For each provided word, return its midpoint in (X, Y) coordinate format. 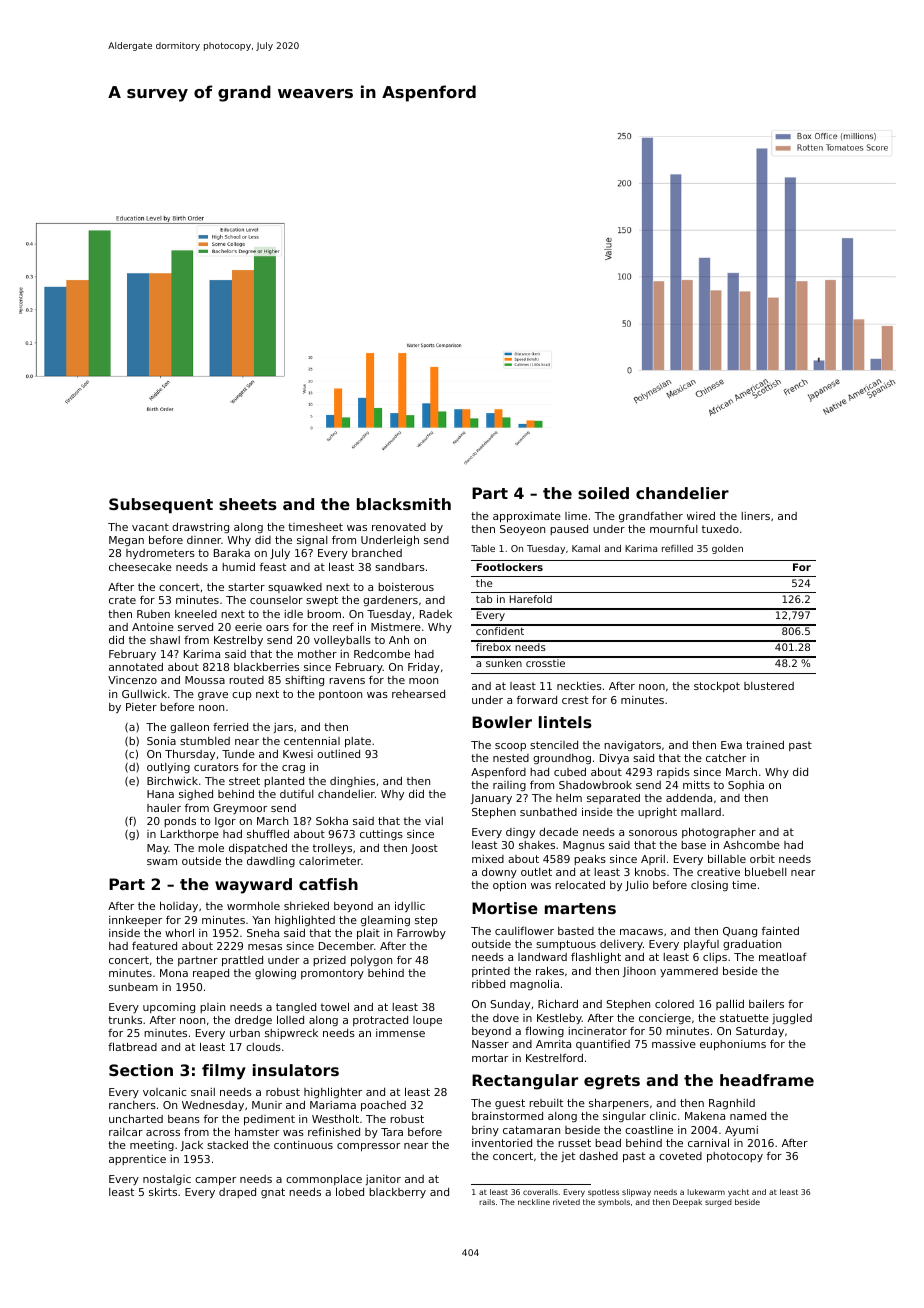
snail (203, 1092)
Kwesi (298, 754)
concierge (665, 1019)
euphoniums (733, 1045)
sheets (248, 504)
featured (154, 945)
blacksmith (404, 504)
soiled (603, 493)
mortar (490, 1058)
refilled (677, 548)
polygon (371, 961)
